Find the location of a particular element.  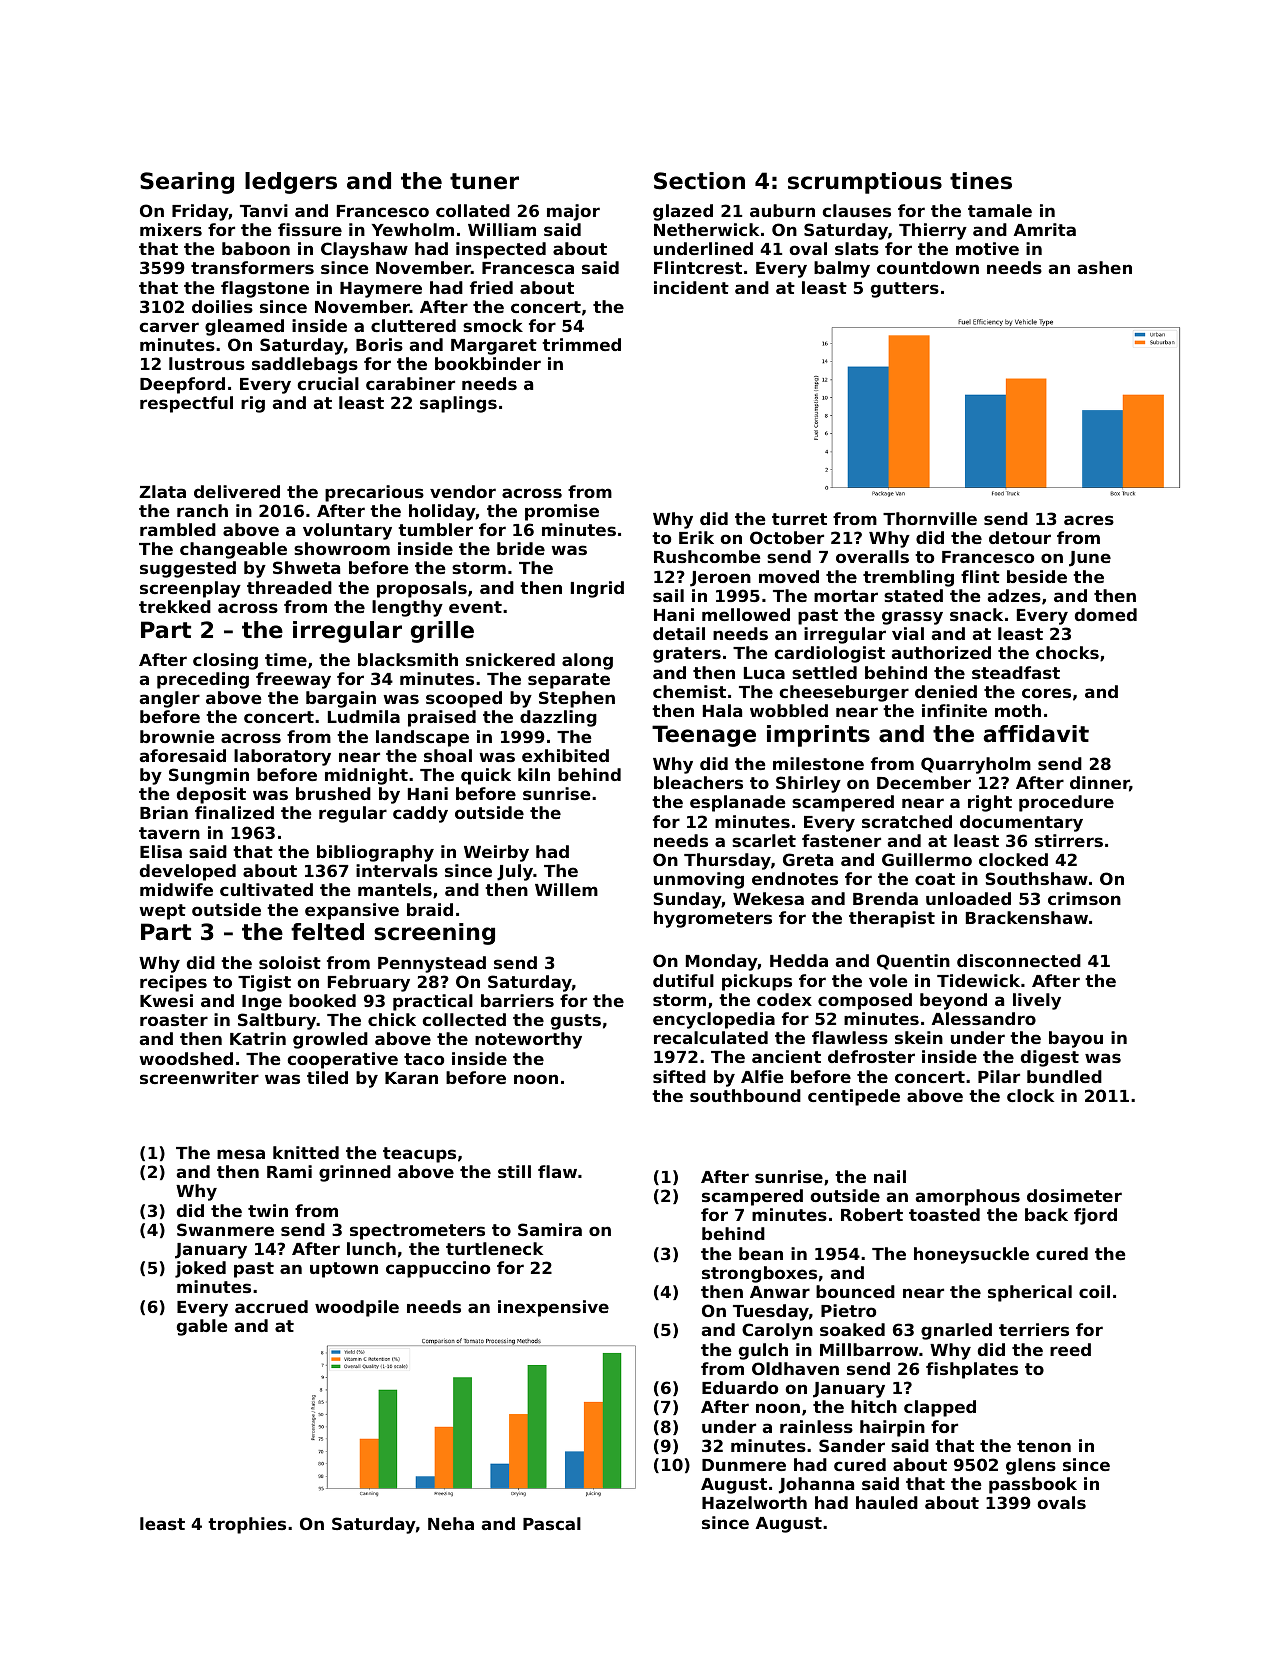

Neha is located at coordinates (451, 1523).
